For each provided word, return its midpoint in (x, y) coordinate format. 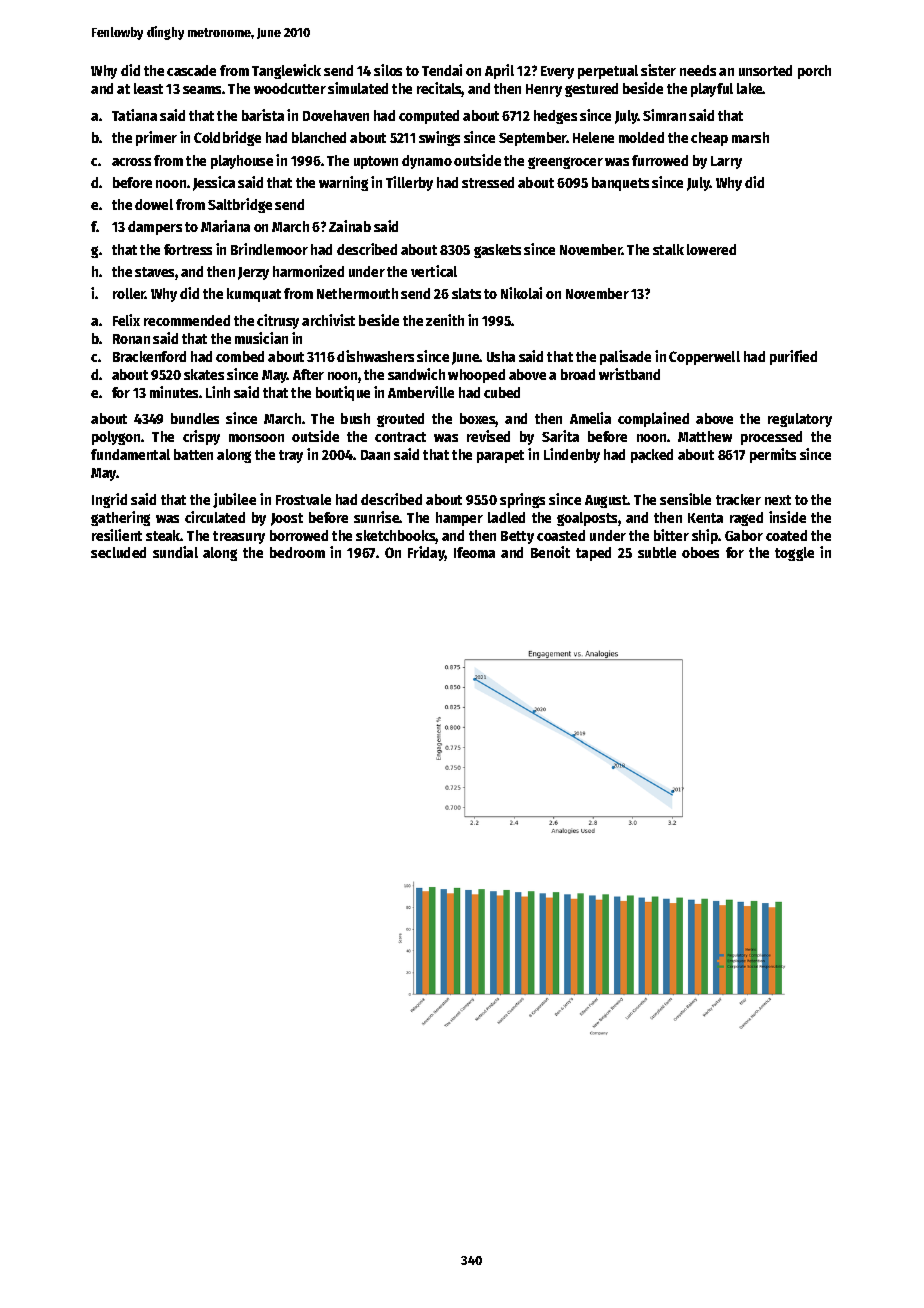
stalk (668, 249)
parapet (500, 456)
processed (771, 438)
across (131, 162)
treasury (239, 537)
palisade (625, 357)
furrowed (660, 160)
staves (154, 272)
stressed (488, 182)
